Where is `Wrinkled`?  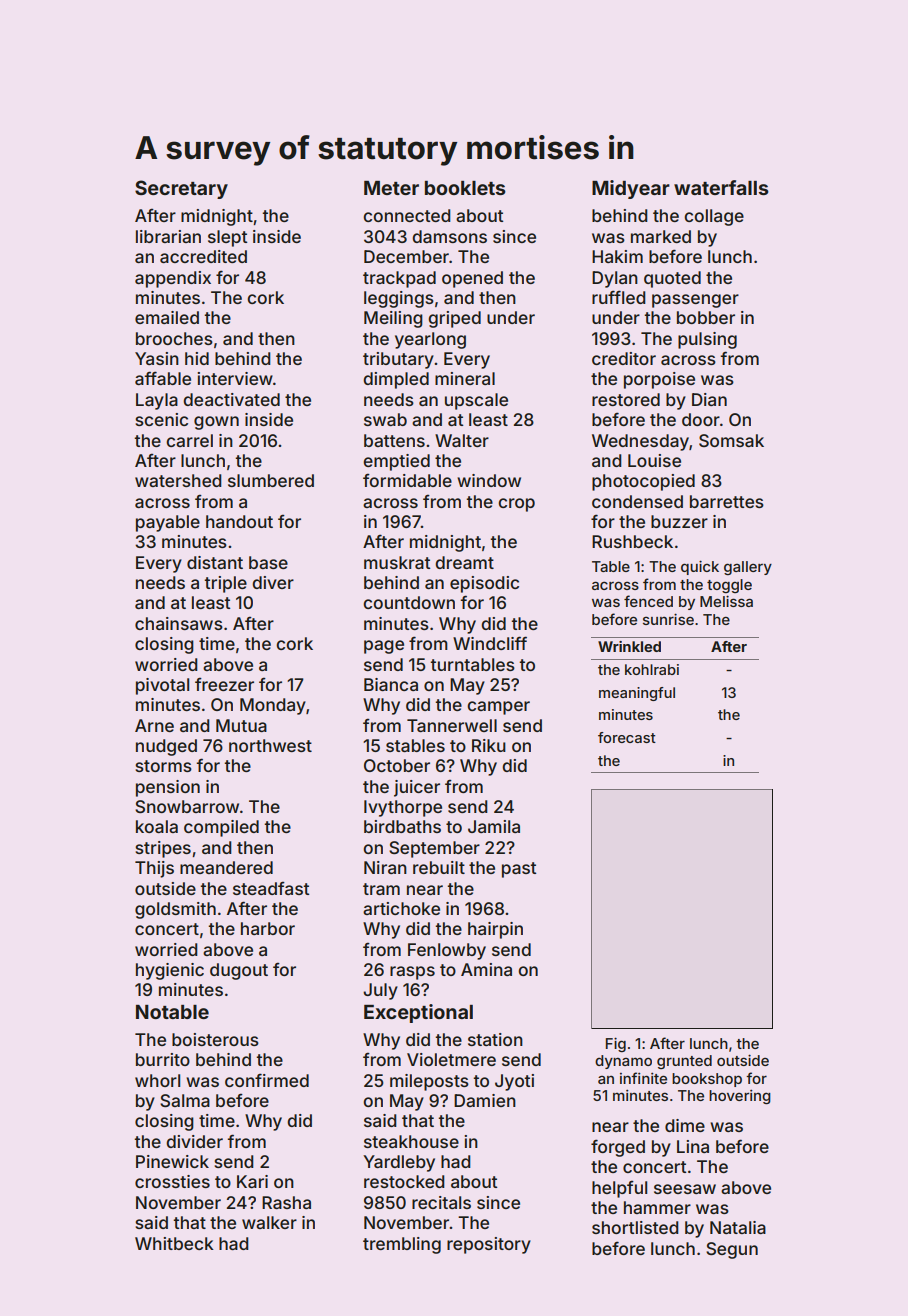
Wrinkled is located at coordinates (629, 646).
